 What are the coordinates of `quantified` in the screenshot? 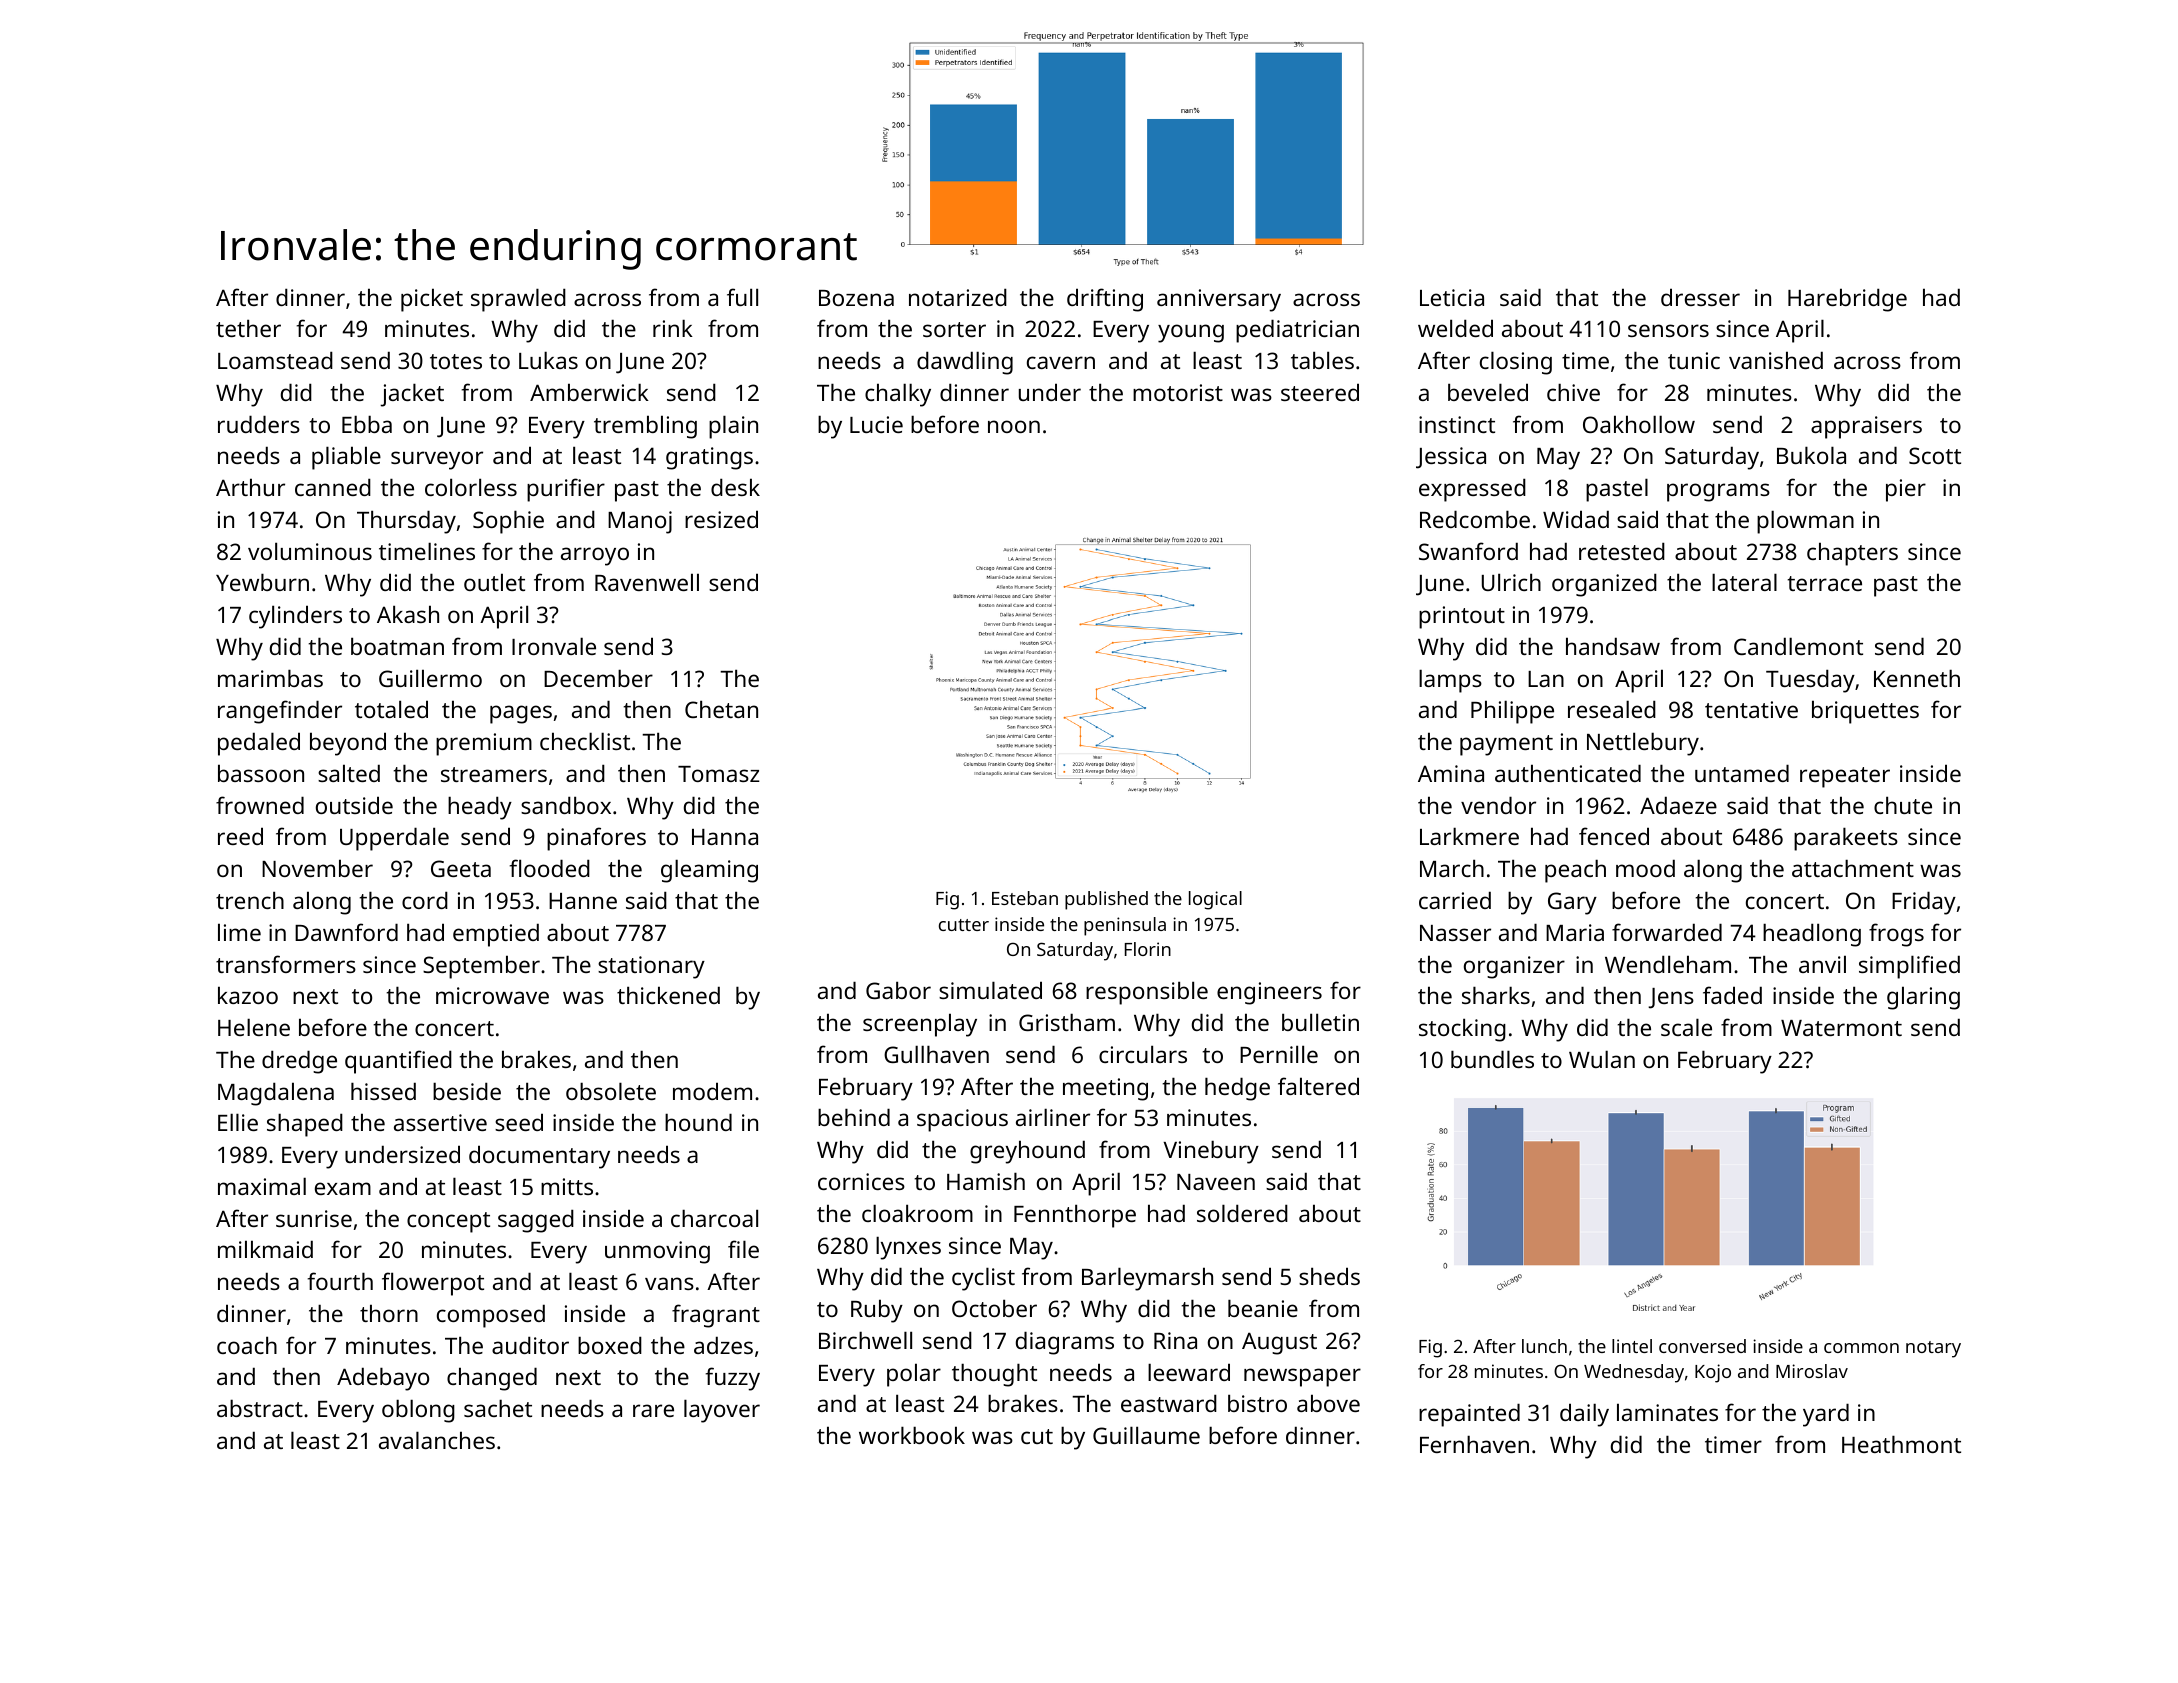 It's located at (398, 1062).
